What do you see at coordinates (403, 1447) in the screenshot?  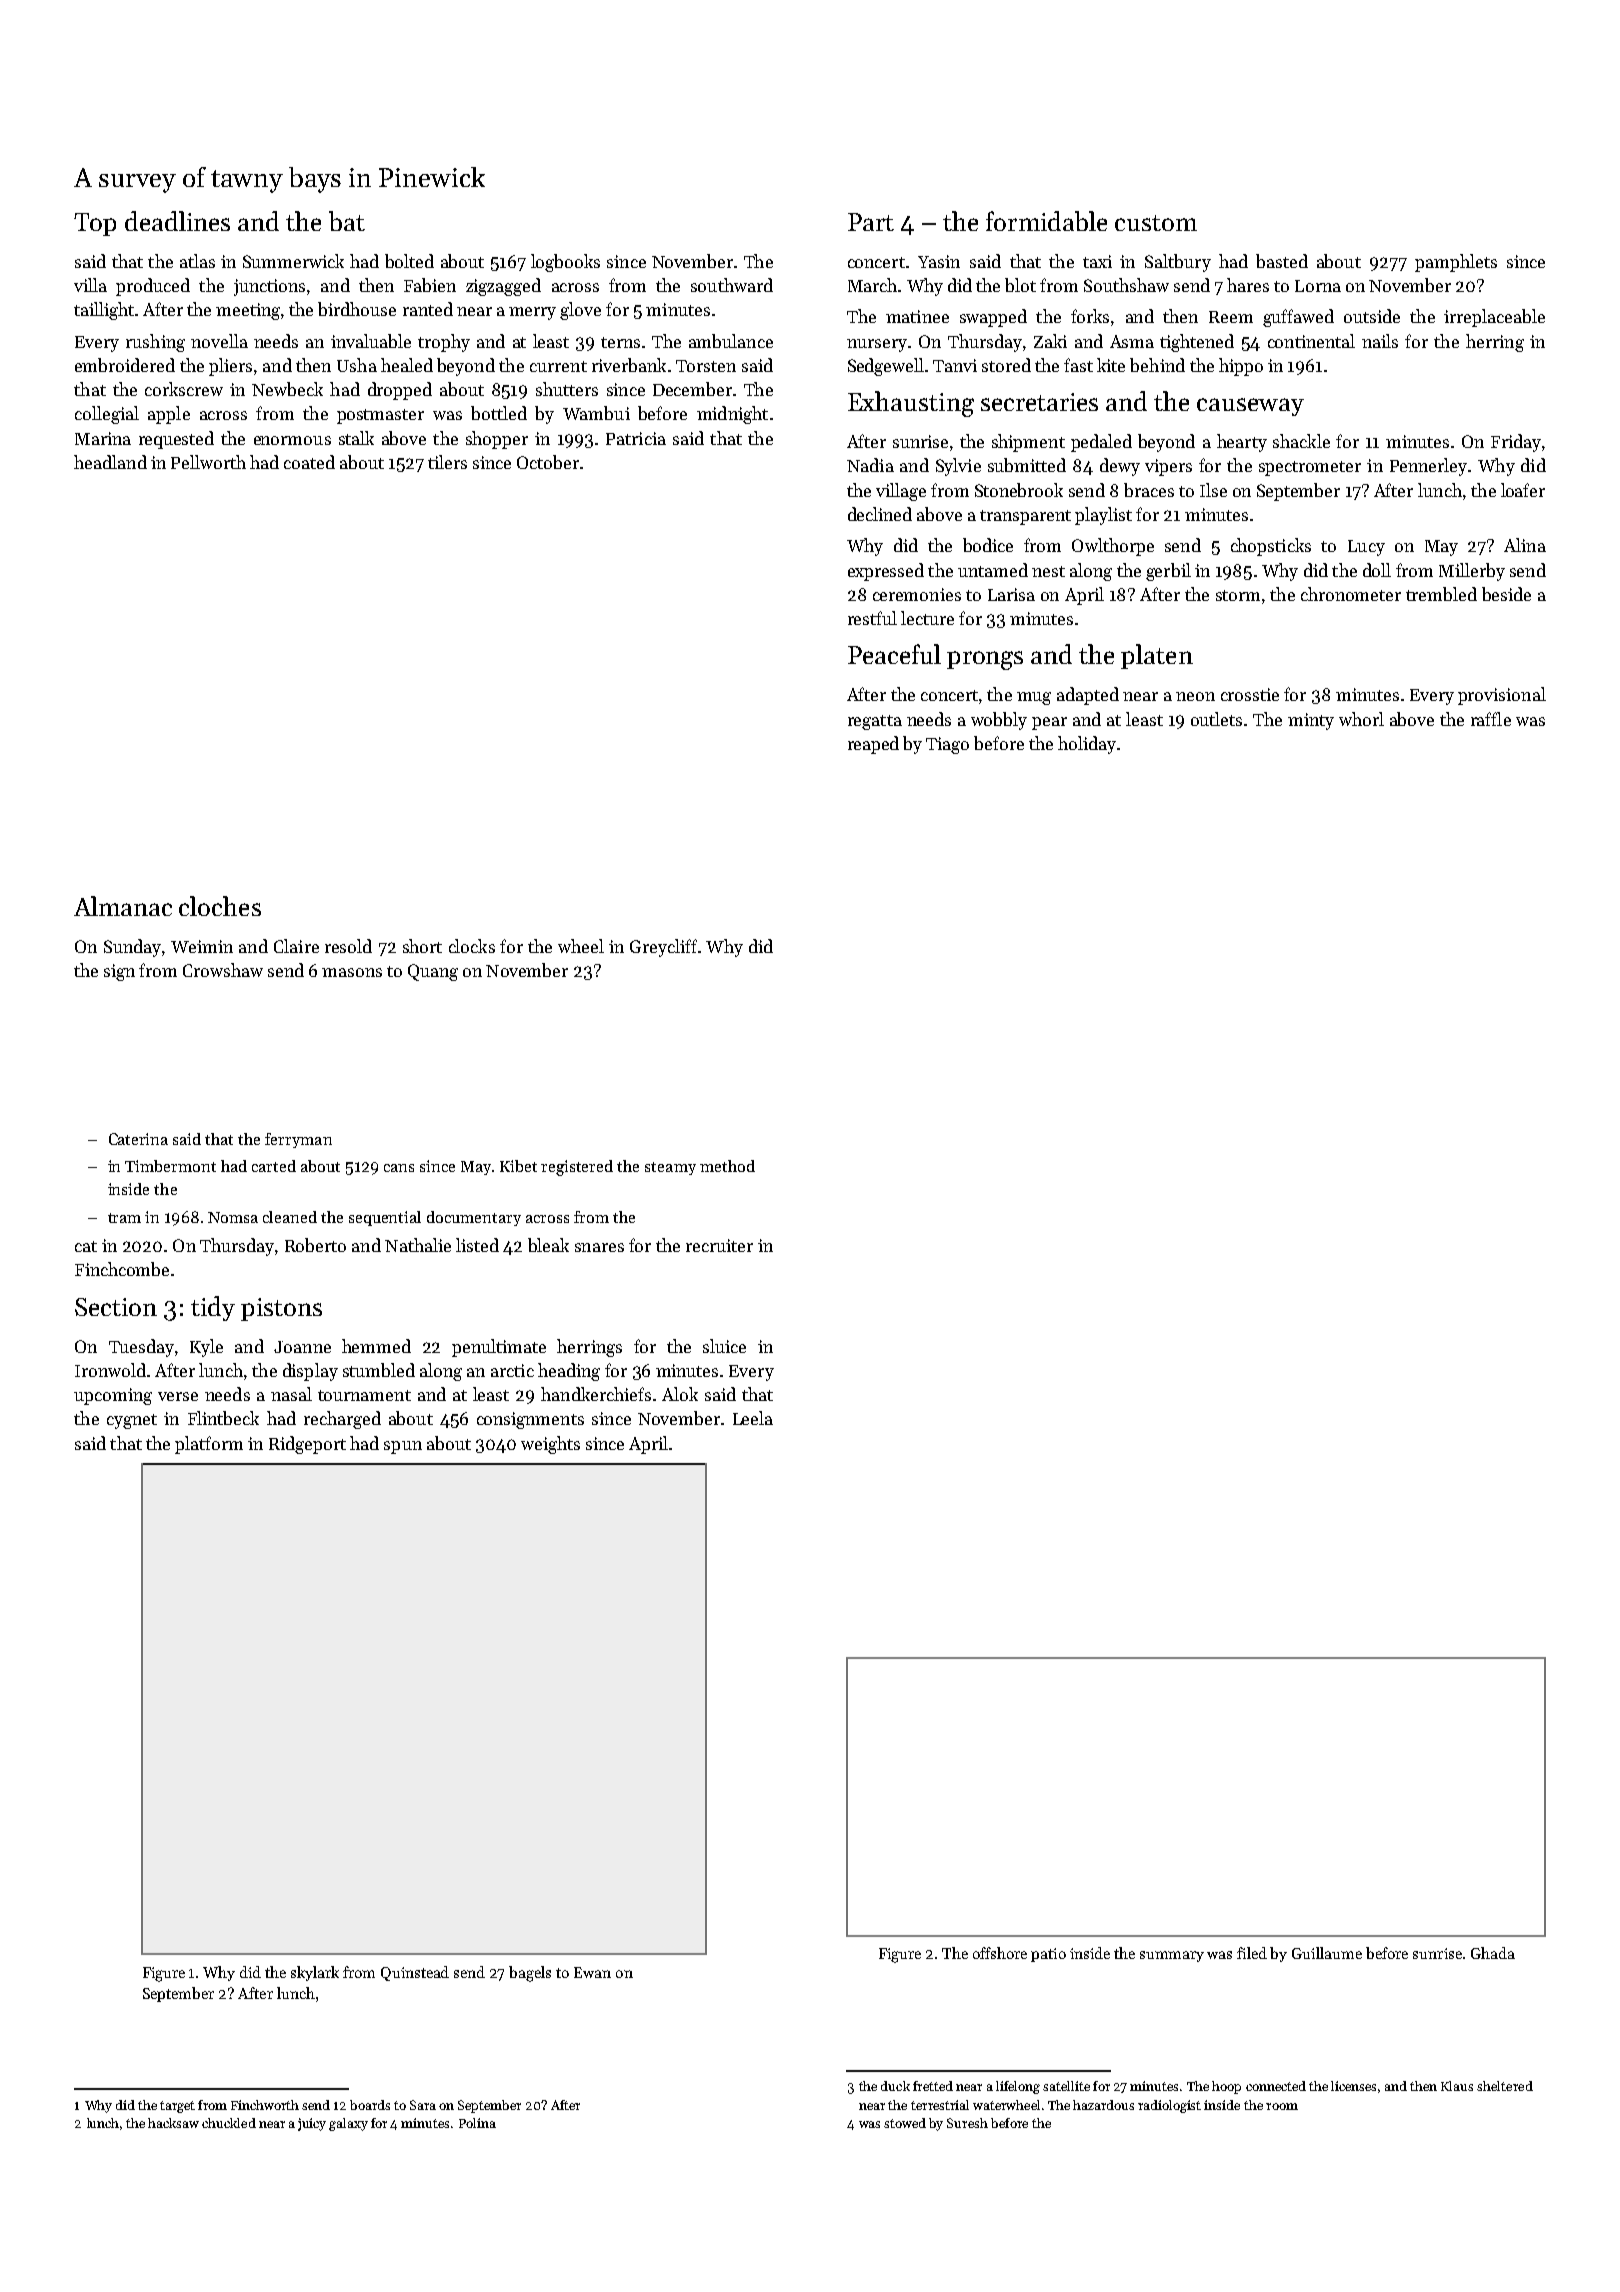 I see `spun` at bounding box center [403, 1447].
